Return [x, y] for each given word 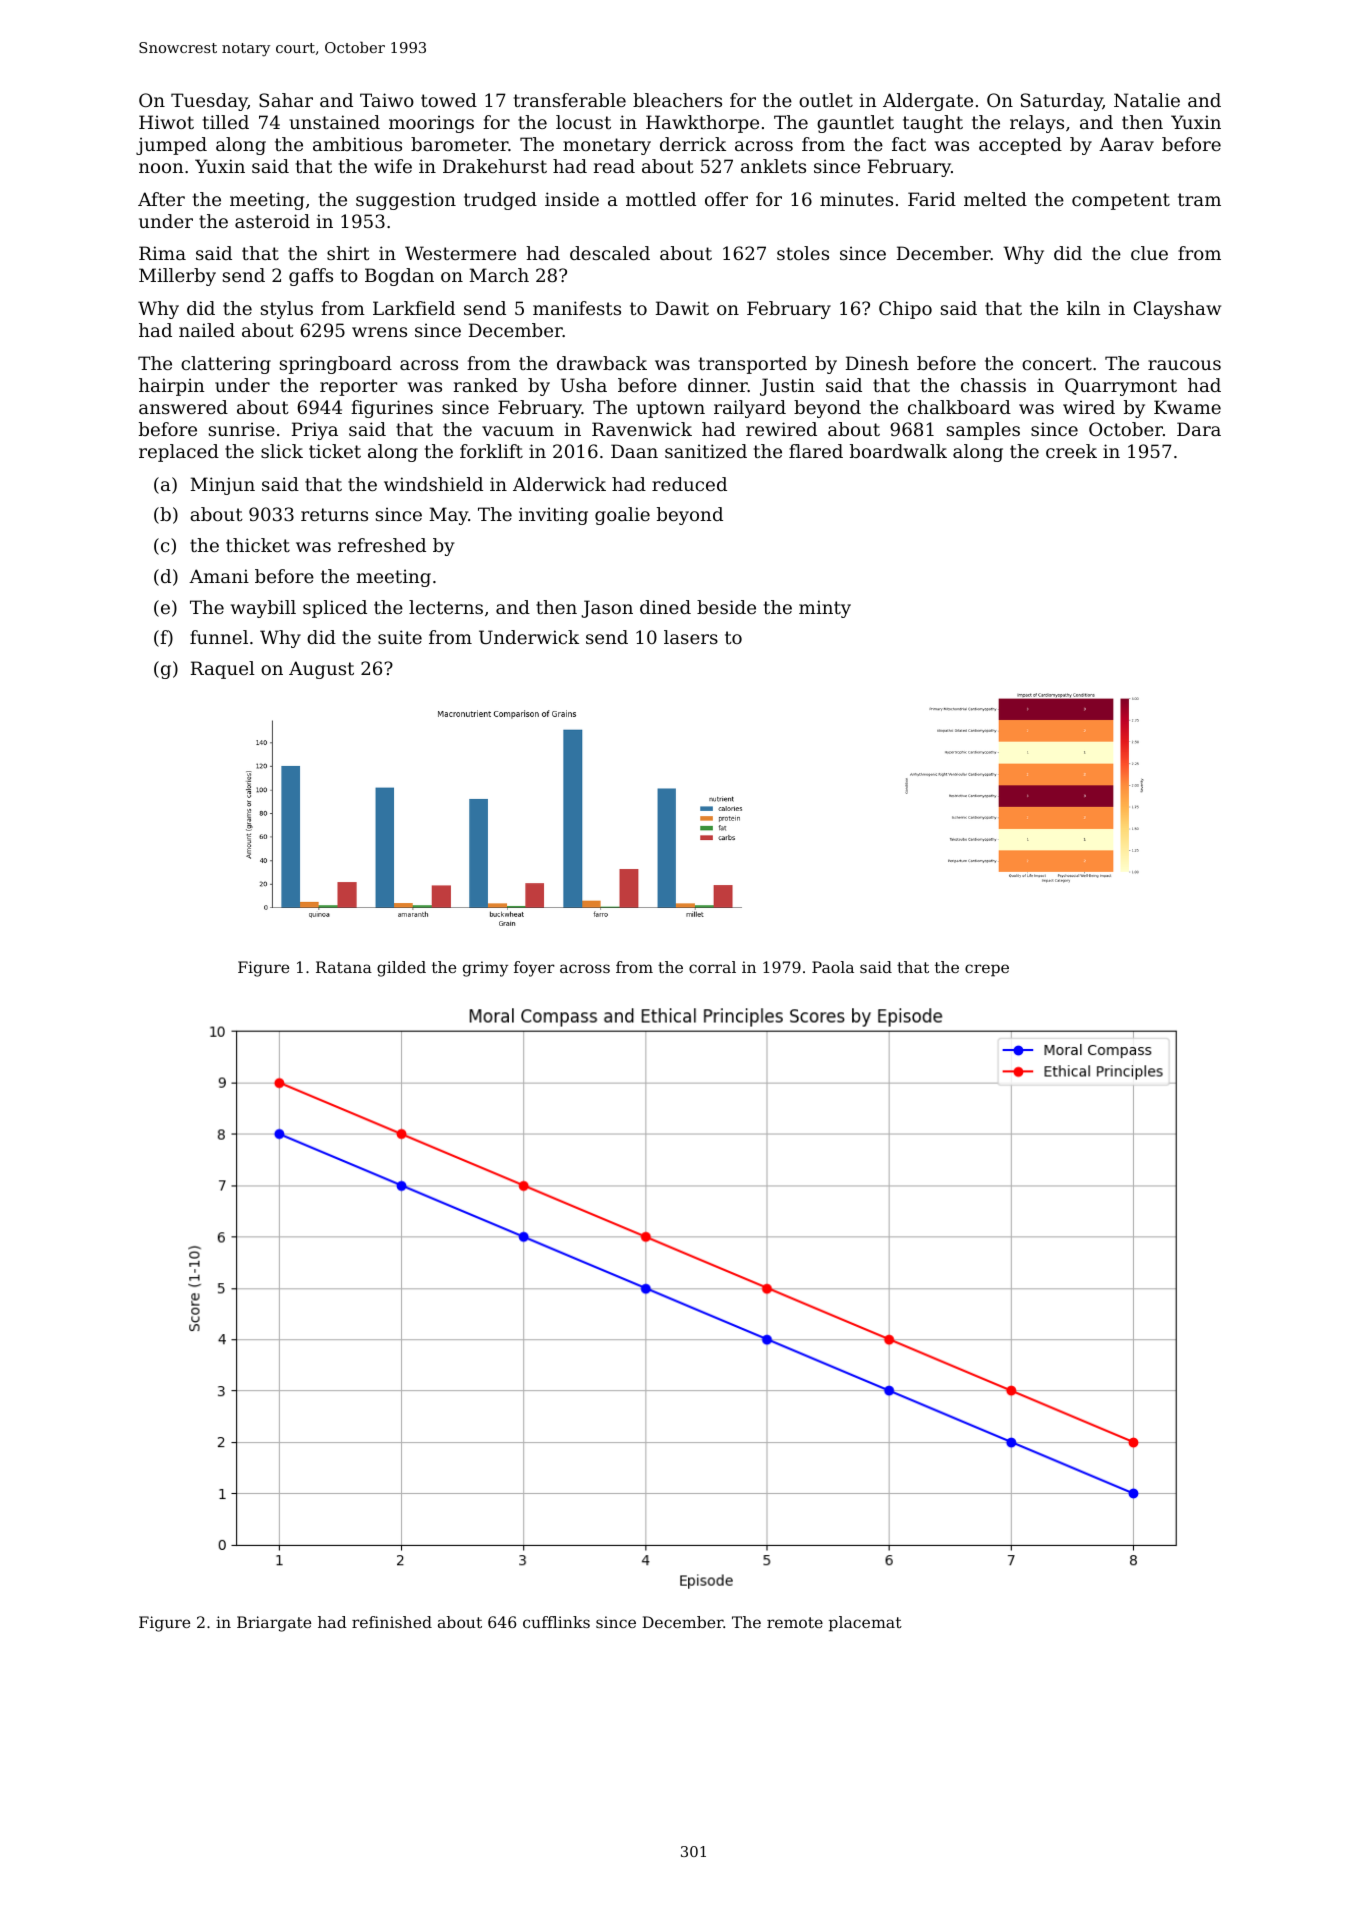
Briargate [274, 1624]
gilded [401, 969]
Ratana [344, 967]
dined [665, 607]
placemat [865, 1624]
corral [712, 967]
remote [795, 1622]
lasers [691, 637]
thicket [258, 545]
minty [825, 609]
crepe [987, 970]
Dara [1199, 429]
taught [933, 124]
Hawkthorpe [702, 124]
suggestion [406, 201]
